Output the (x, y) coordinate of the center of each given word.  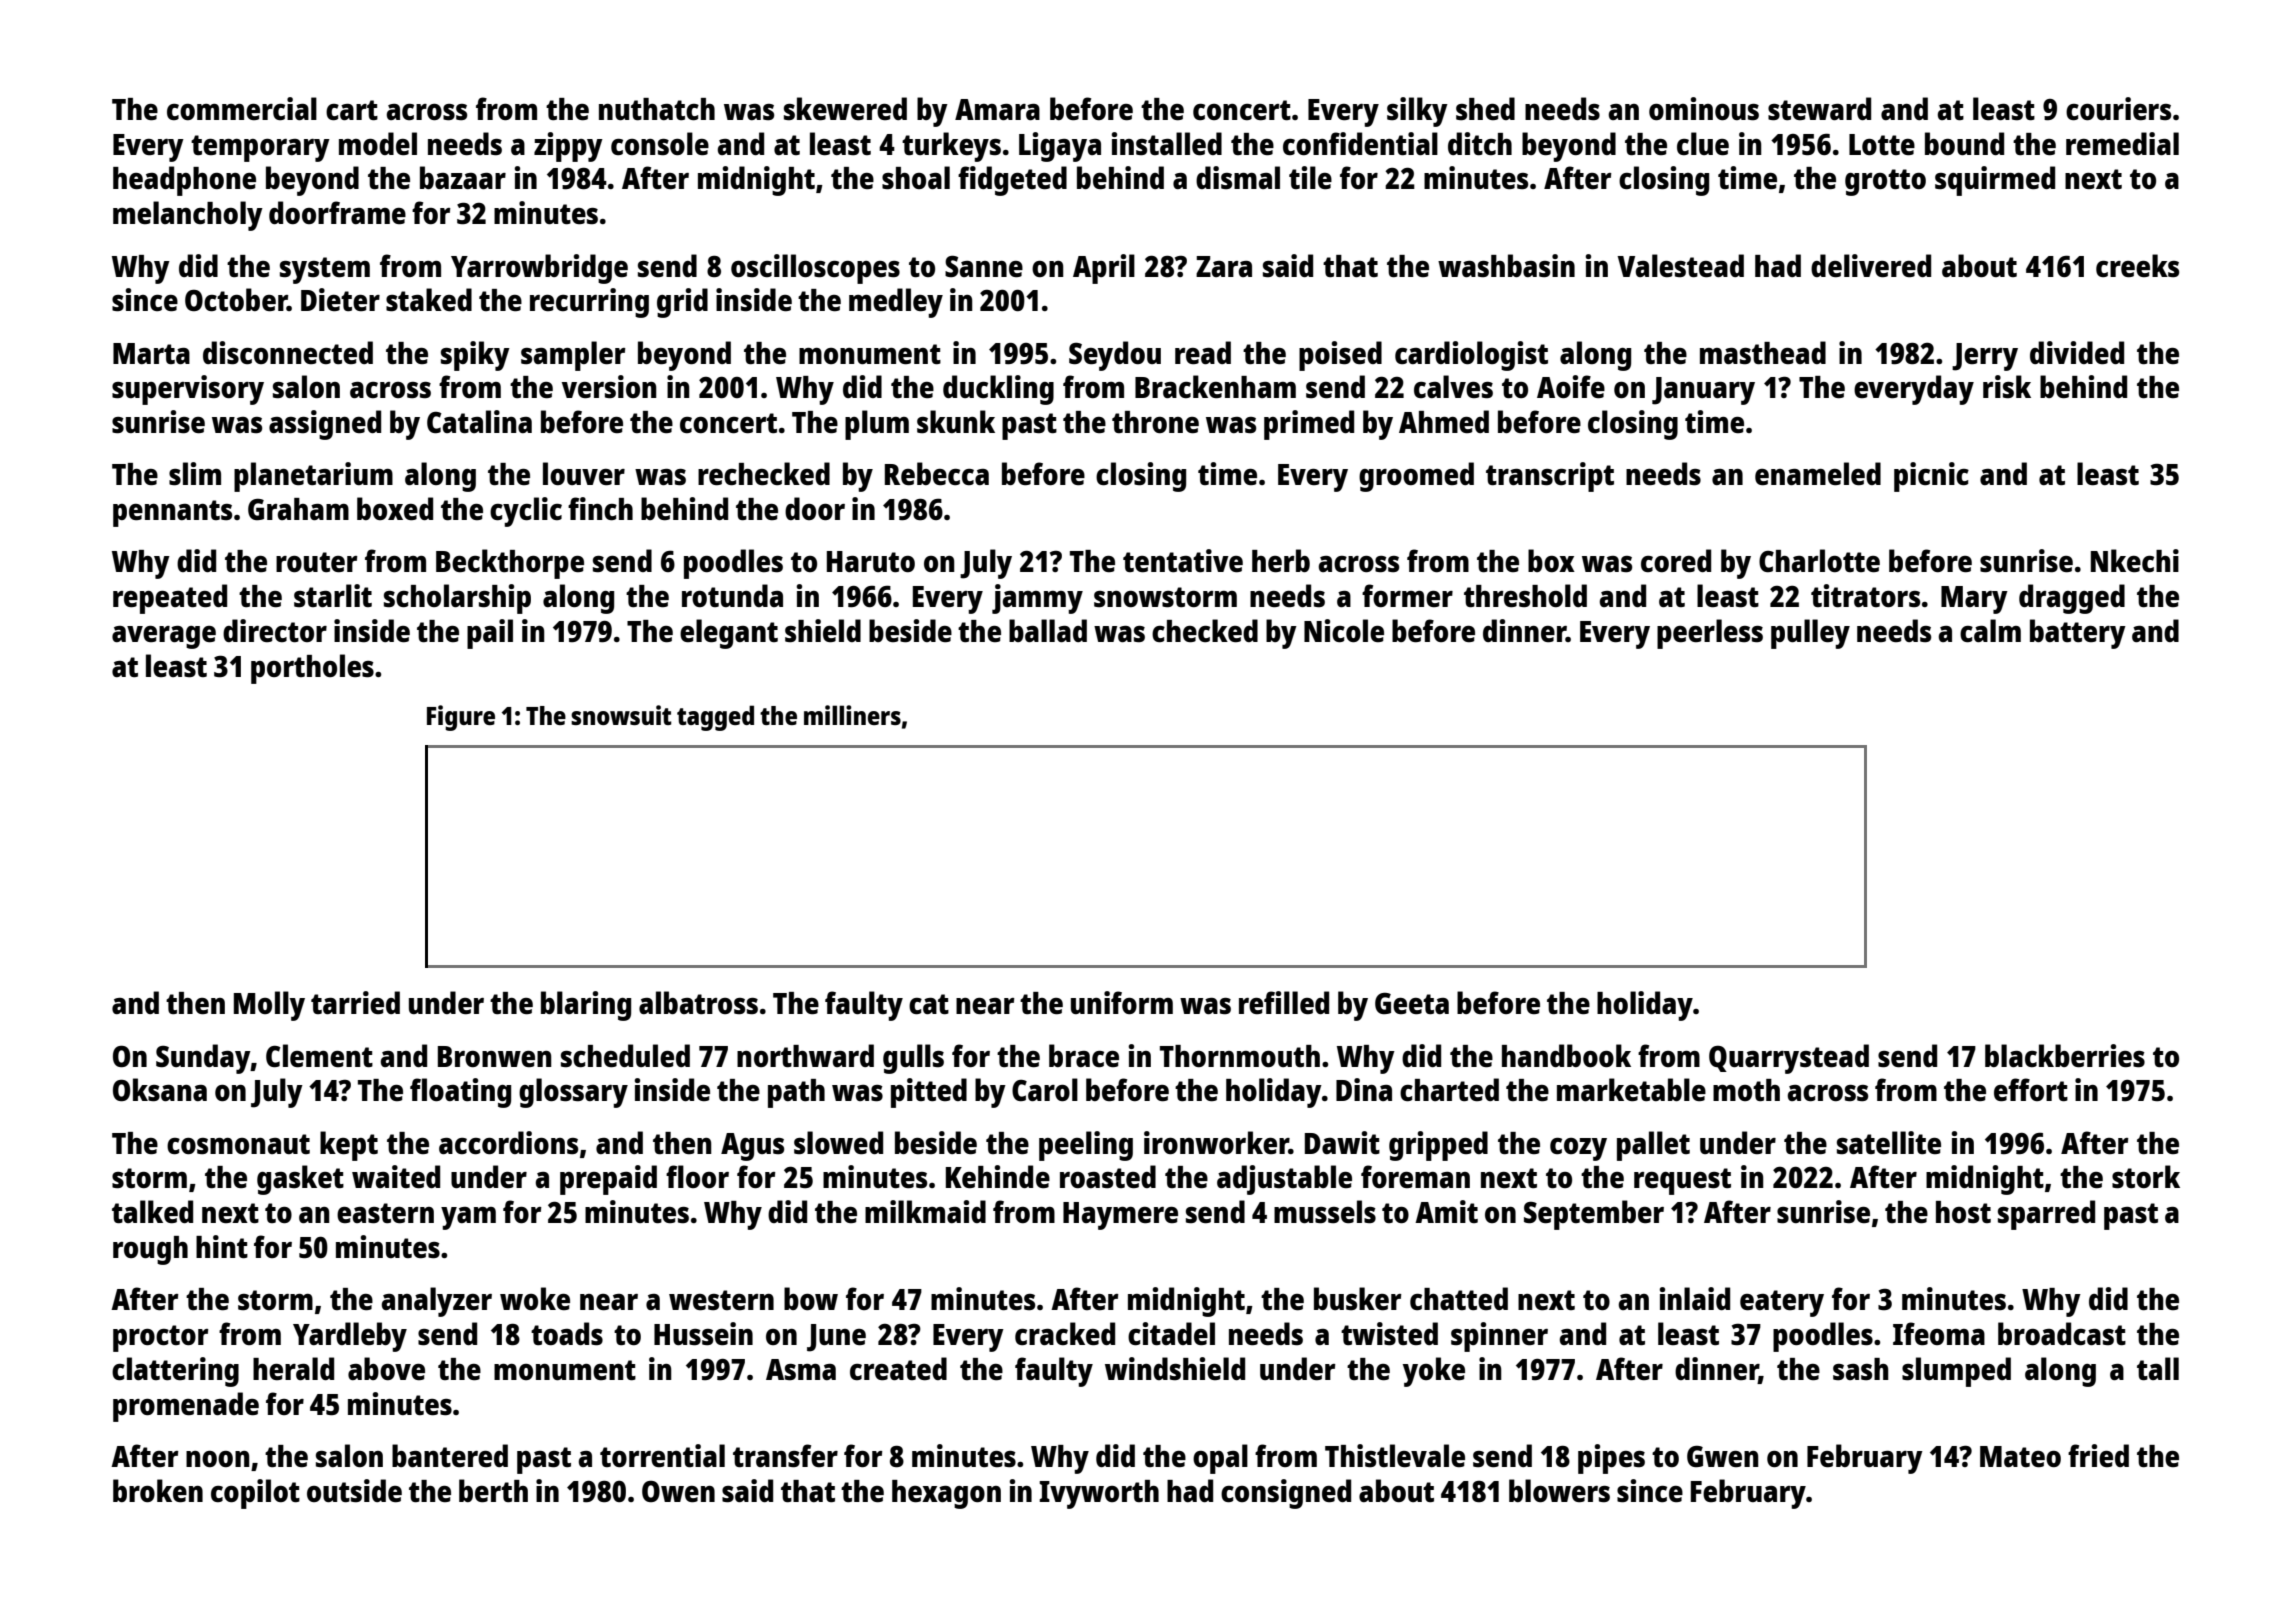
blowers (1559, 1490)
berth (493, 1490)
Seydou (1115, 356)
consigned (1286, 1494)
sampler (573, 356)
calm (1990, 630)
